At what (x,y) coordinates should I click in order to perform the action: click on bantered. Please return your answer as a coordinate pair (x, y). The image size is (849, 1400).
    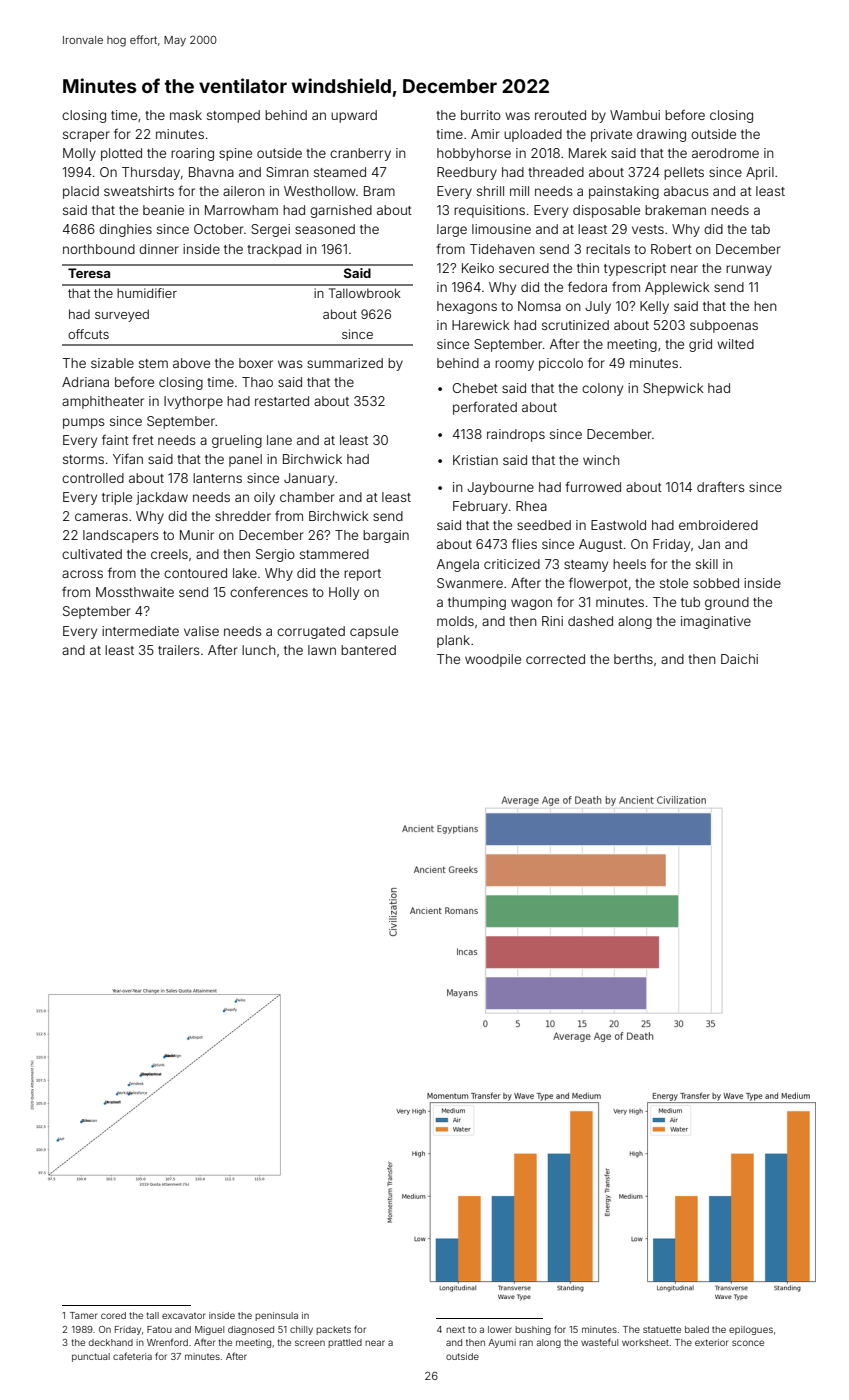
    Looking at the image, I should click on (368, 650).
